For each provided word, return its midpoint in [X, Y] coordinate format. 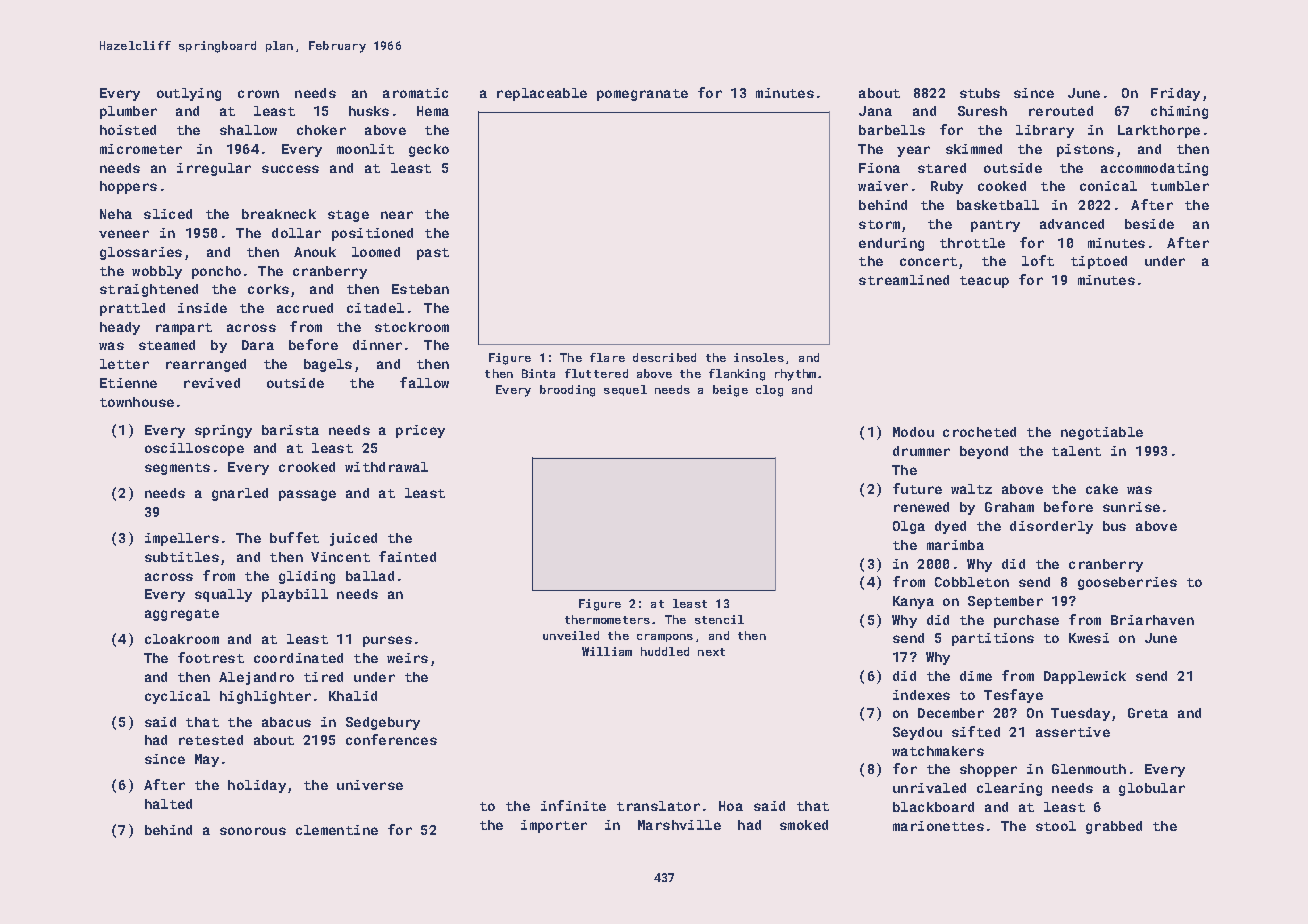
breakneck [279, 214]
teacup [984, 282]
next [711, 652]
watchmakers [938, 751]
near [397, 215]
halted [168, 804]
